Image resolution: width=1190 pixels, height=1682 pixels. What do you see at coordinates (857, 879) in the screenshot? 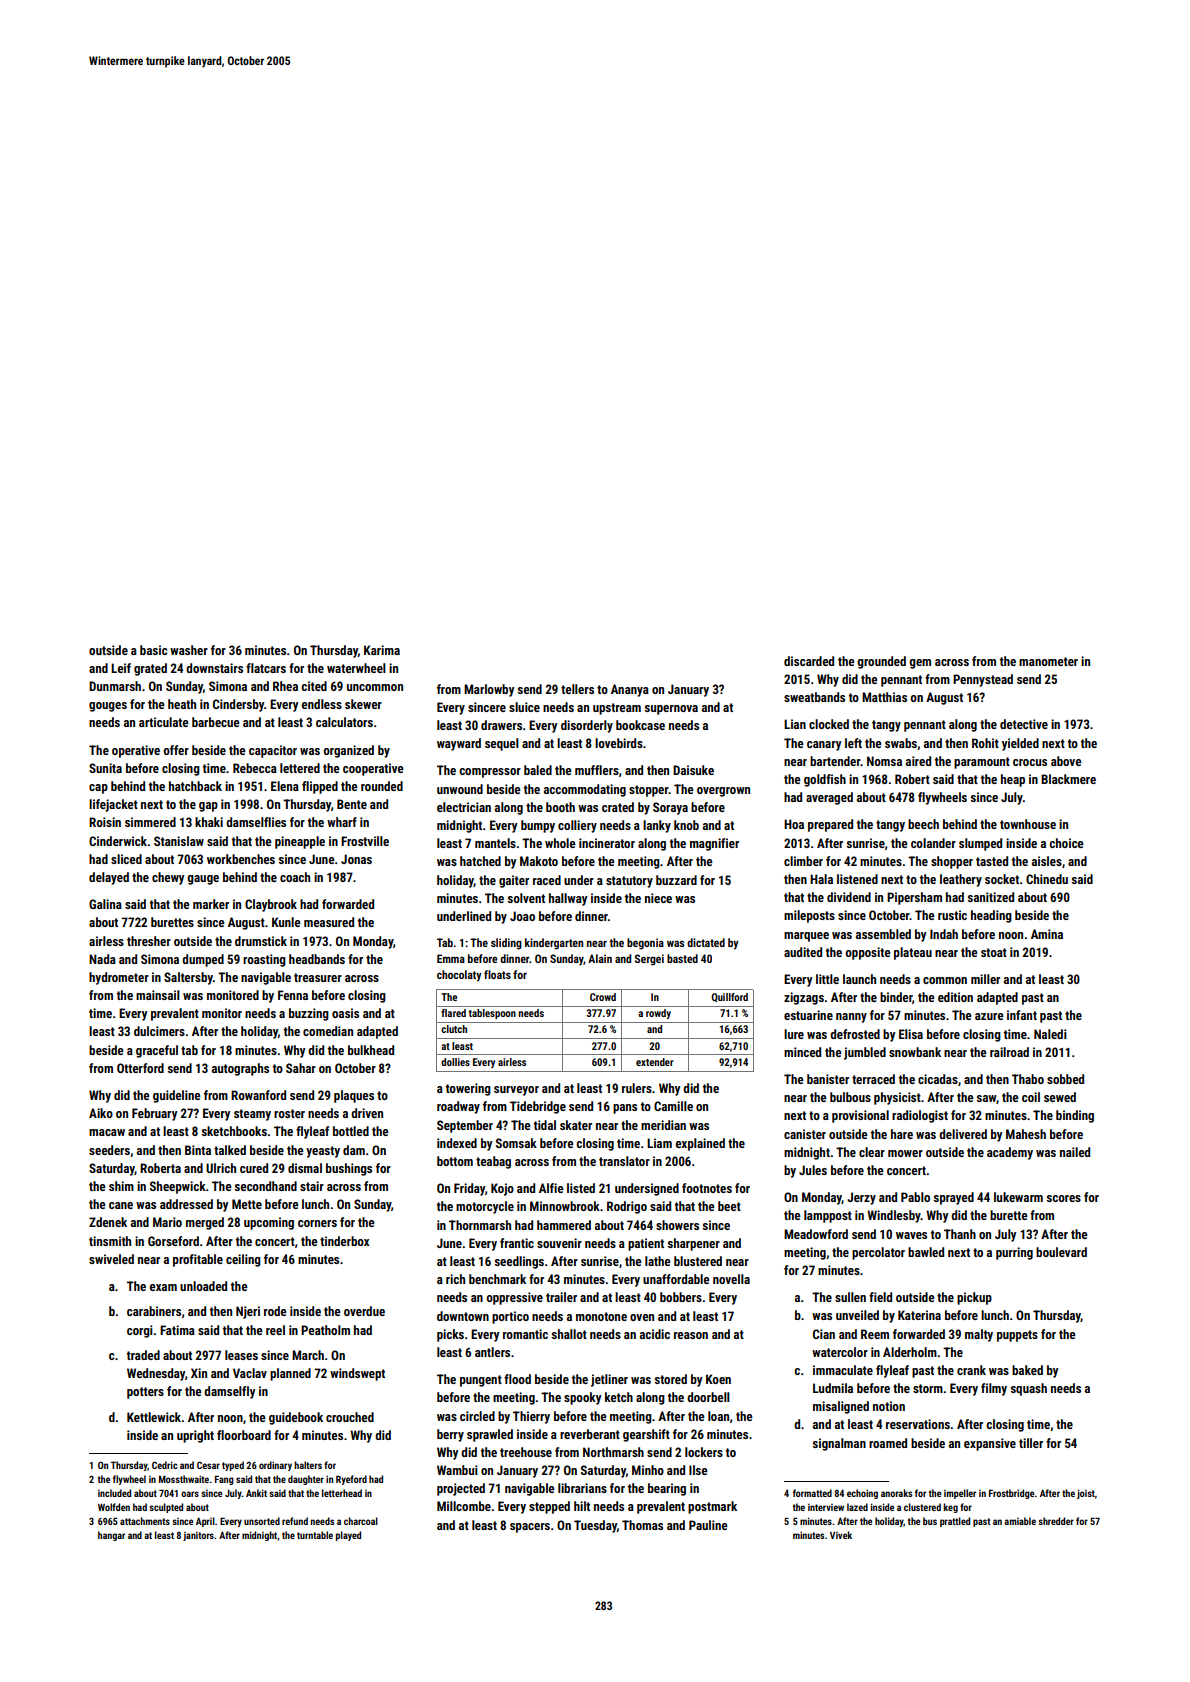
I see `listened` at bounding box center [857, 879].
